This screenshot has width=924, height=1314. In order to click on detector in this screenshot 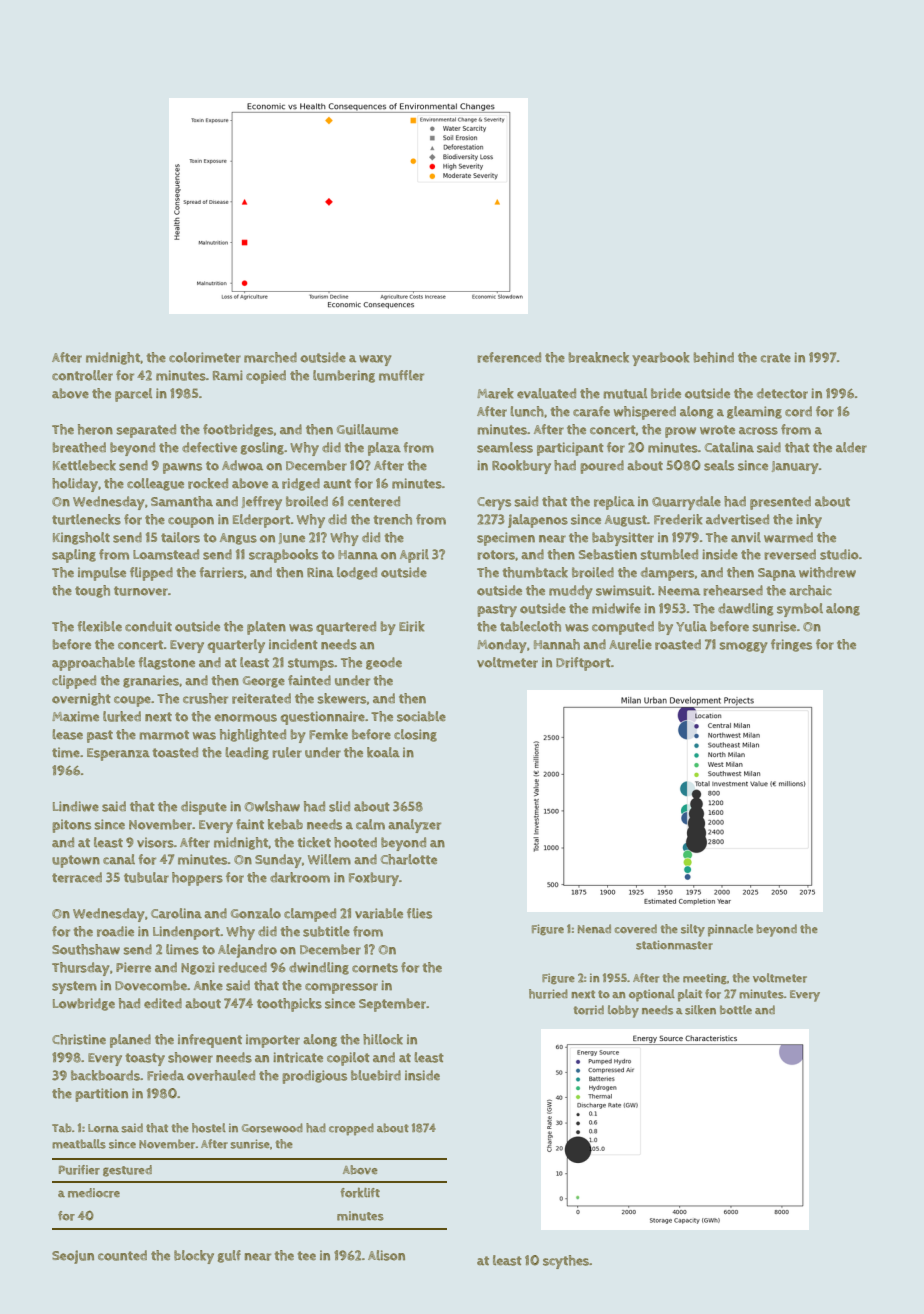, I will do `click(782, 393)`.
